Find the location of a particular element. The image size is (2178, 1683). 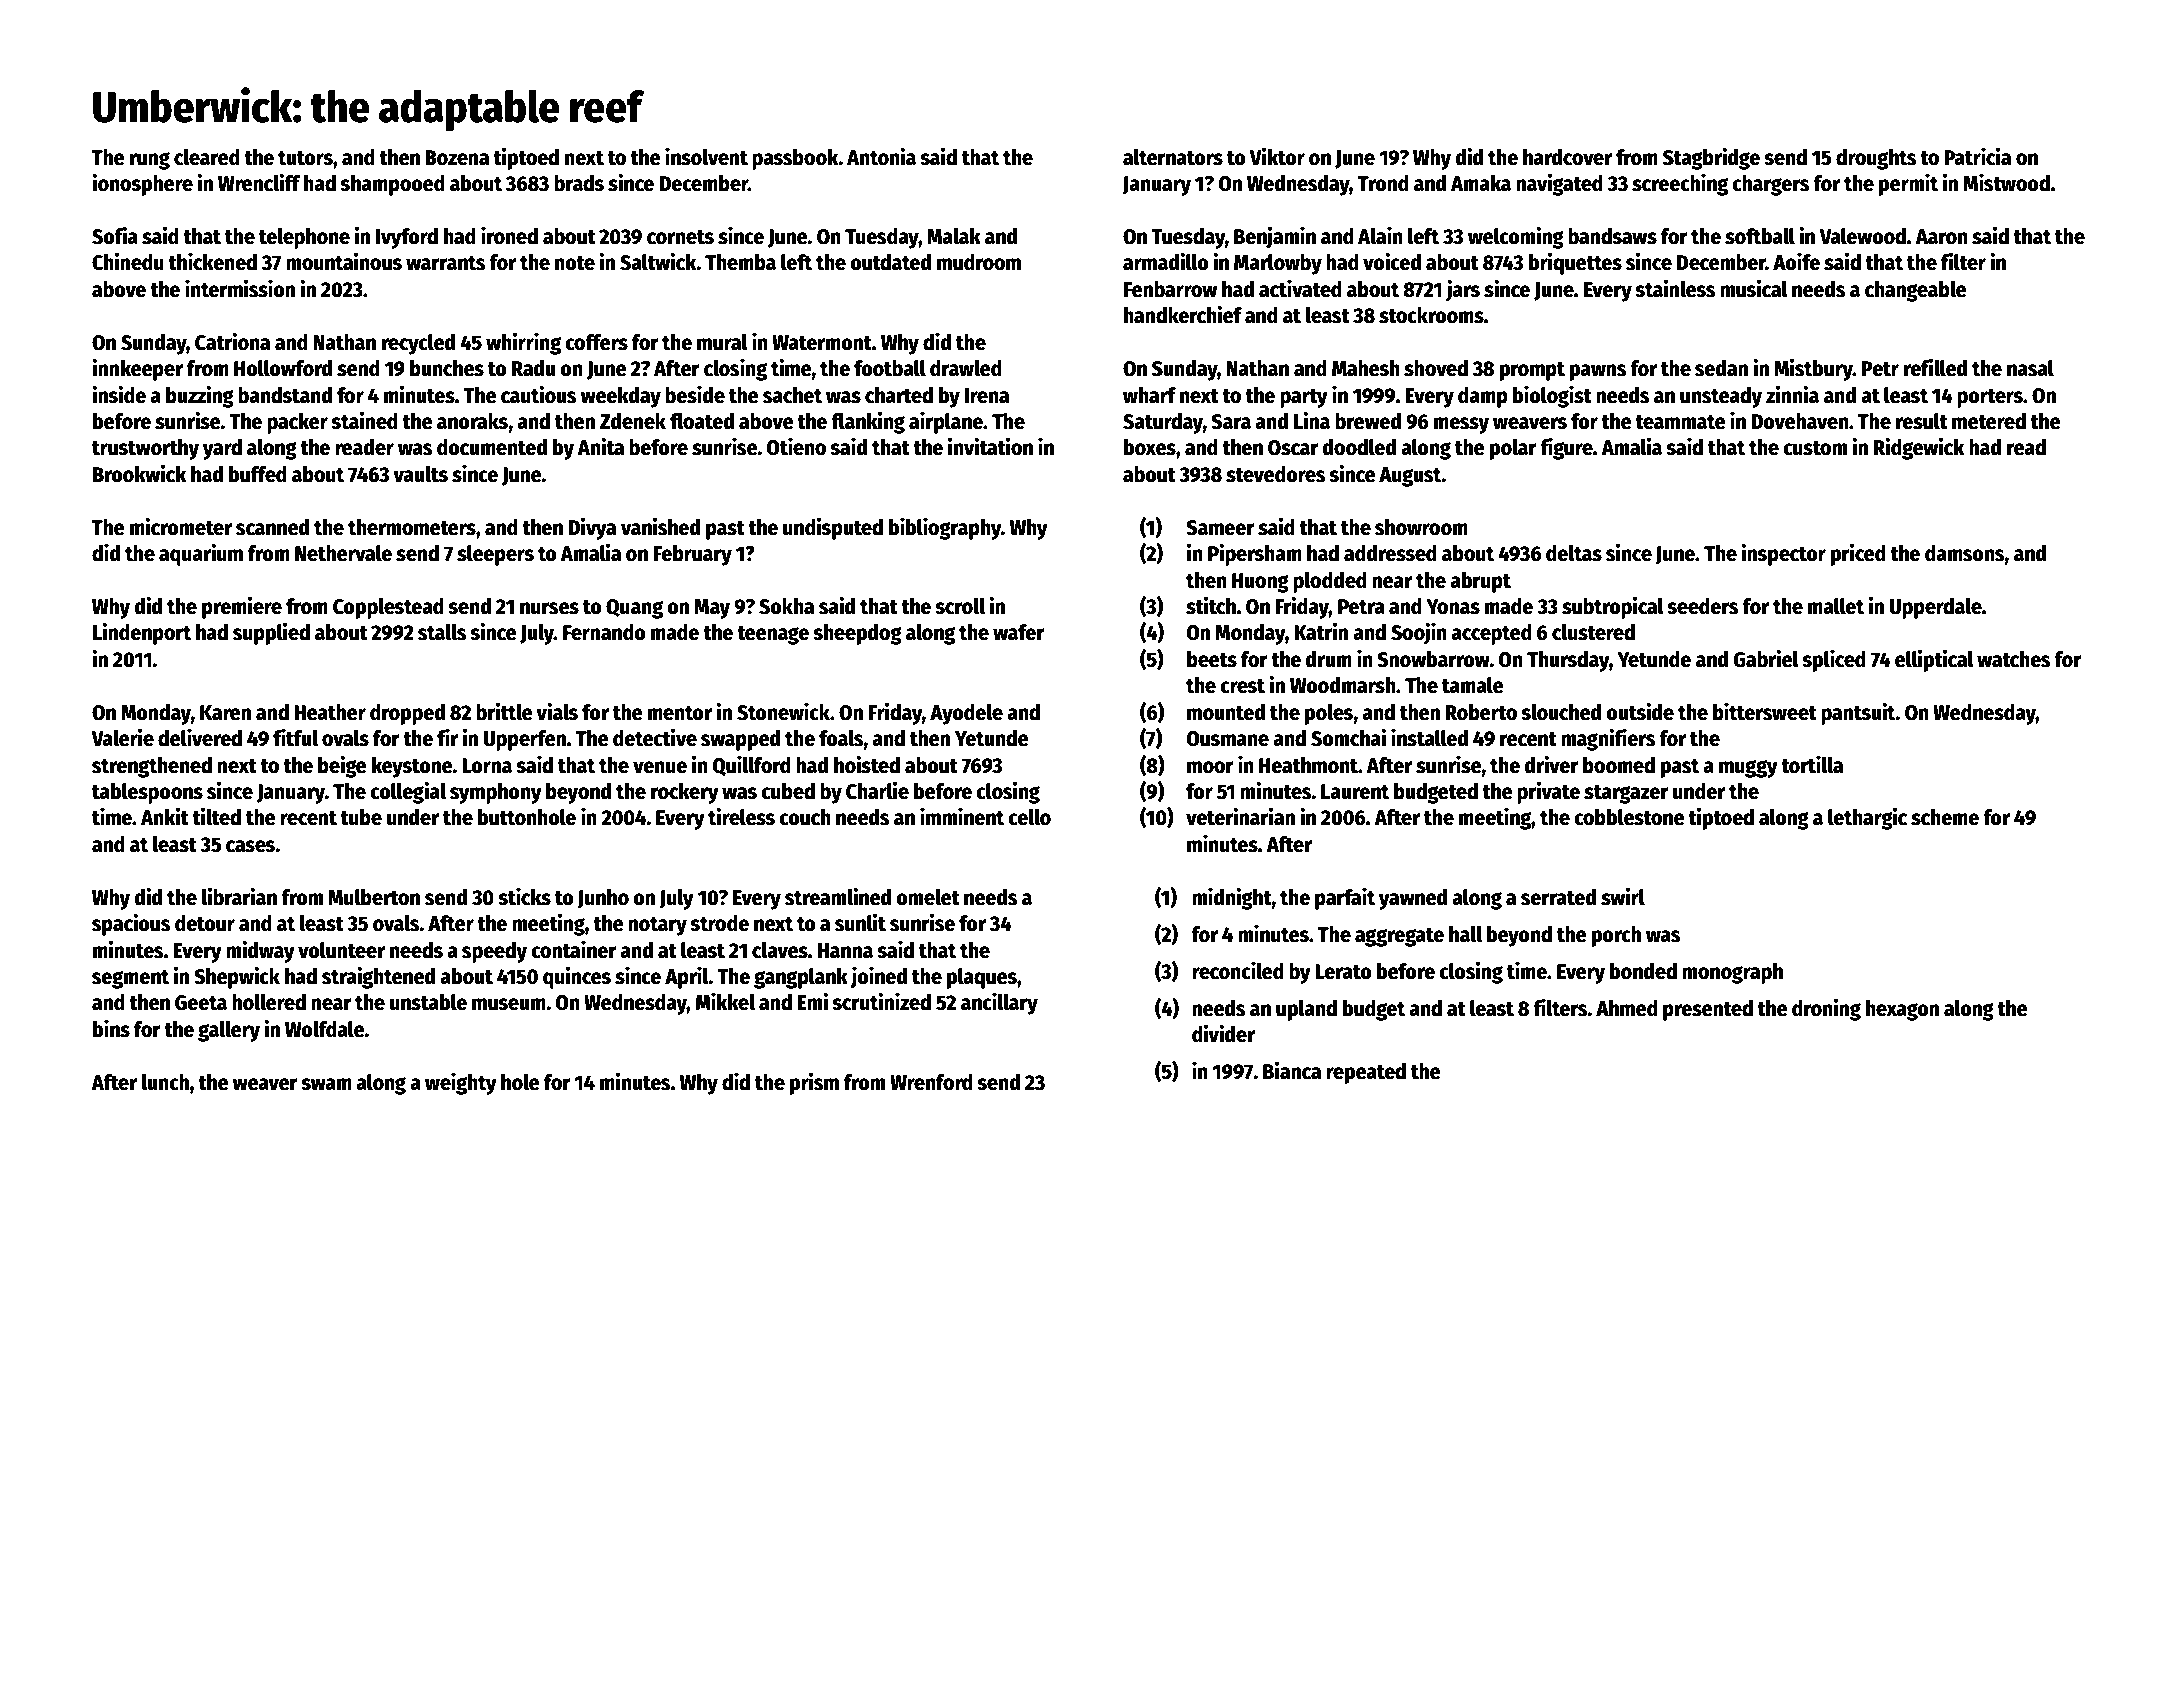

vaults is located at coordinates (420, 474).
